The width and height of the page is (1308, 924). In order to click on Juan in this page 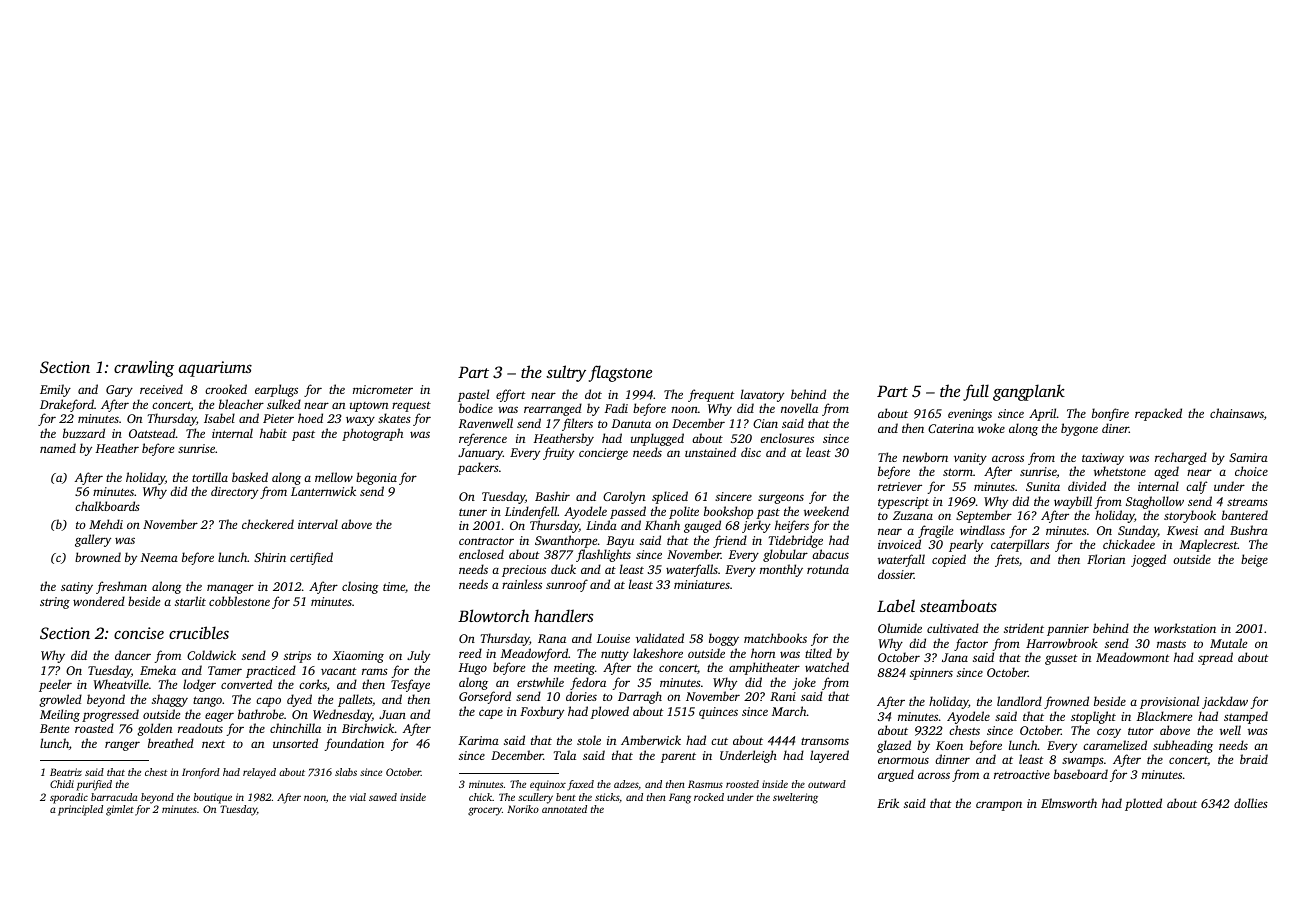, I will do `click(392, 714)`.
